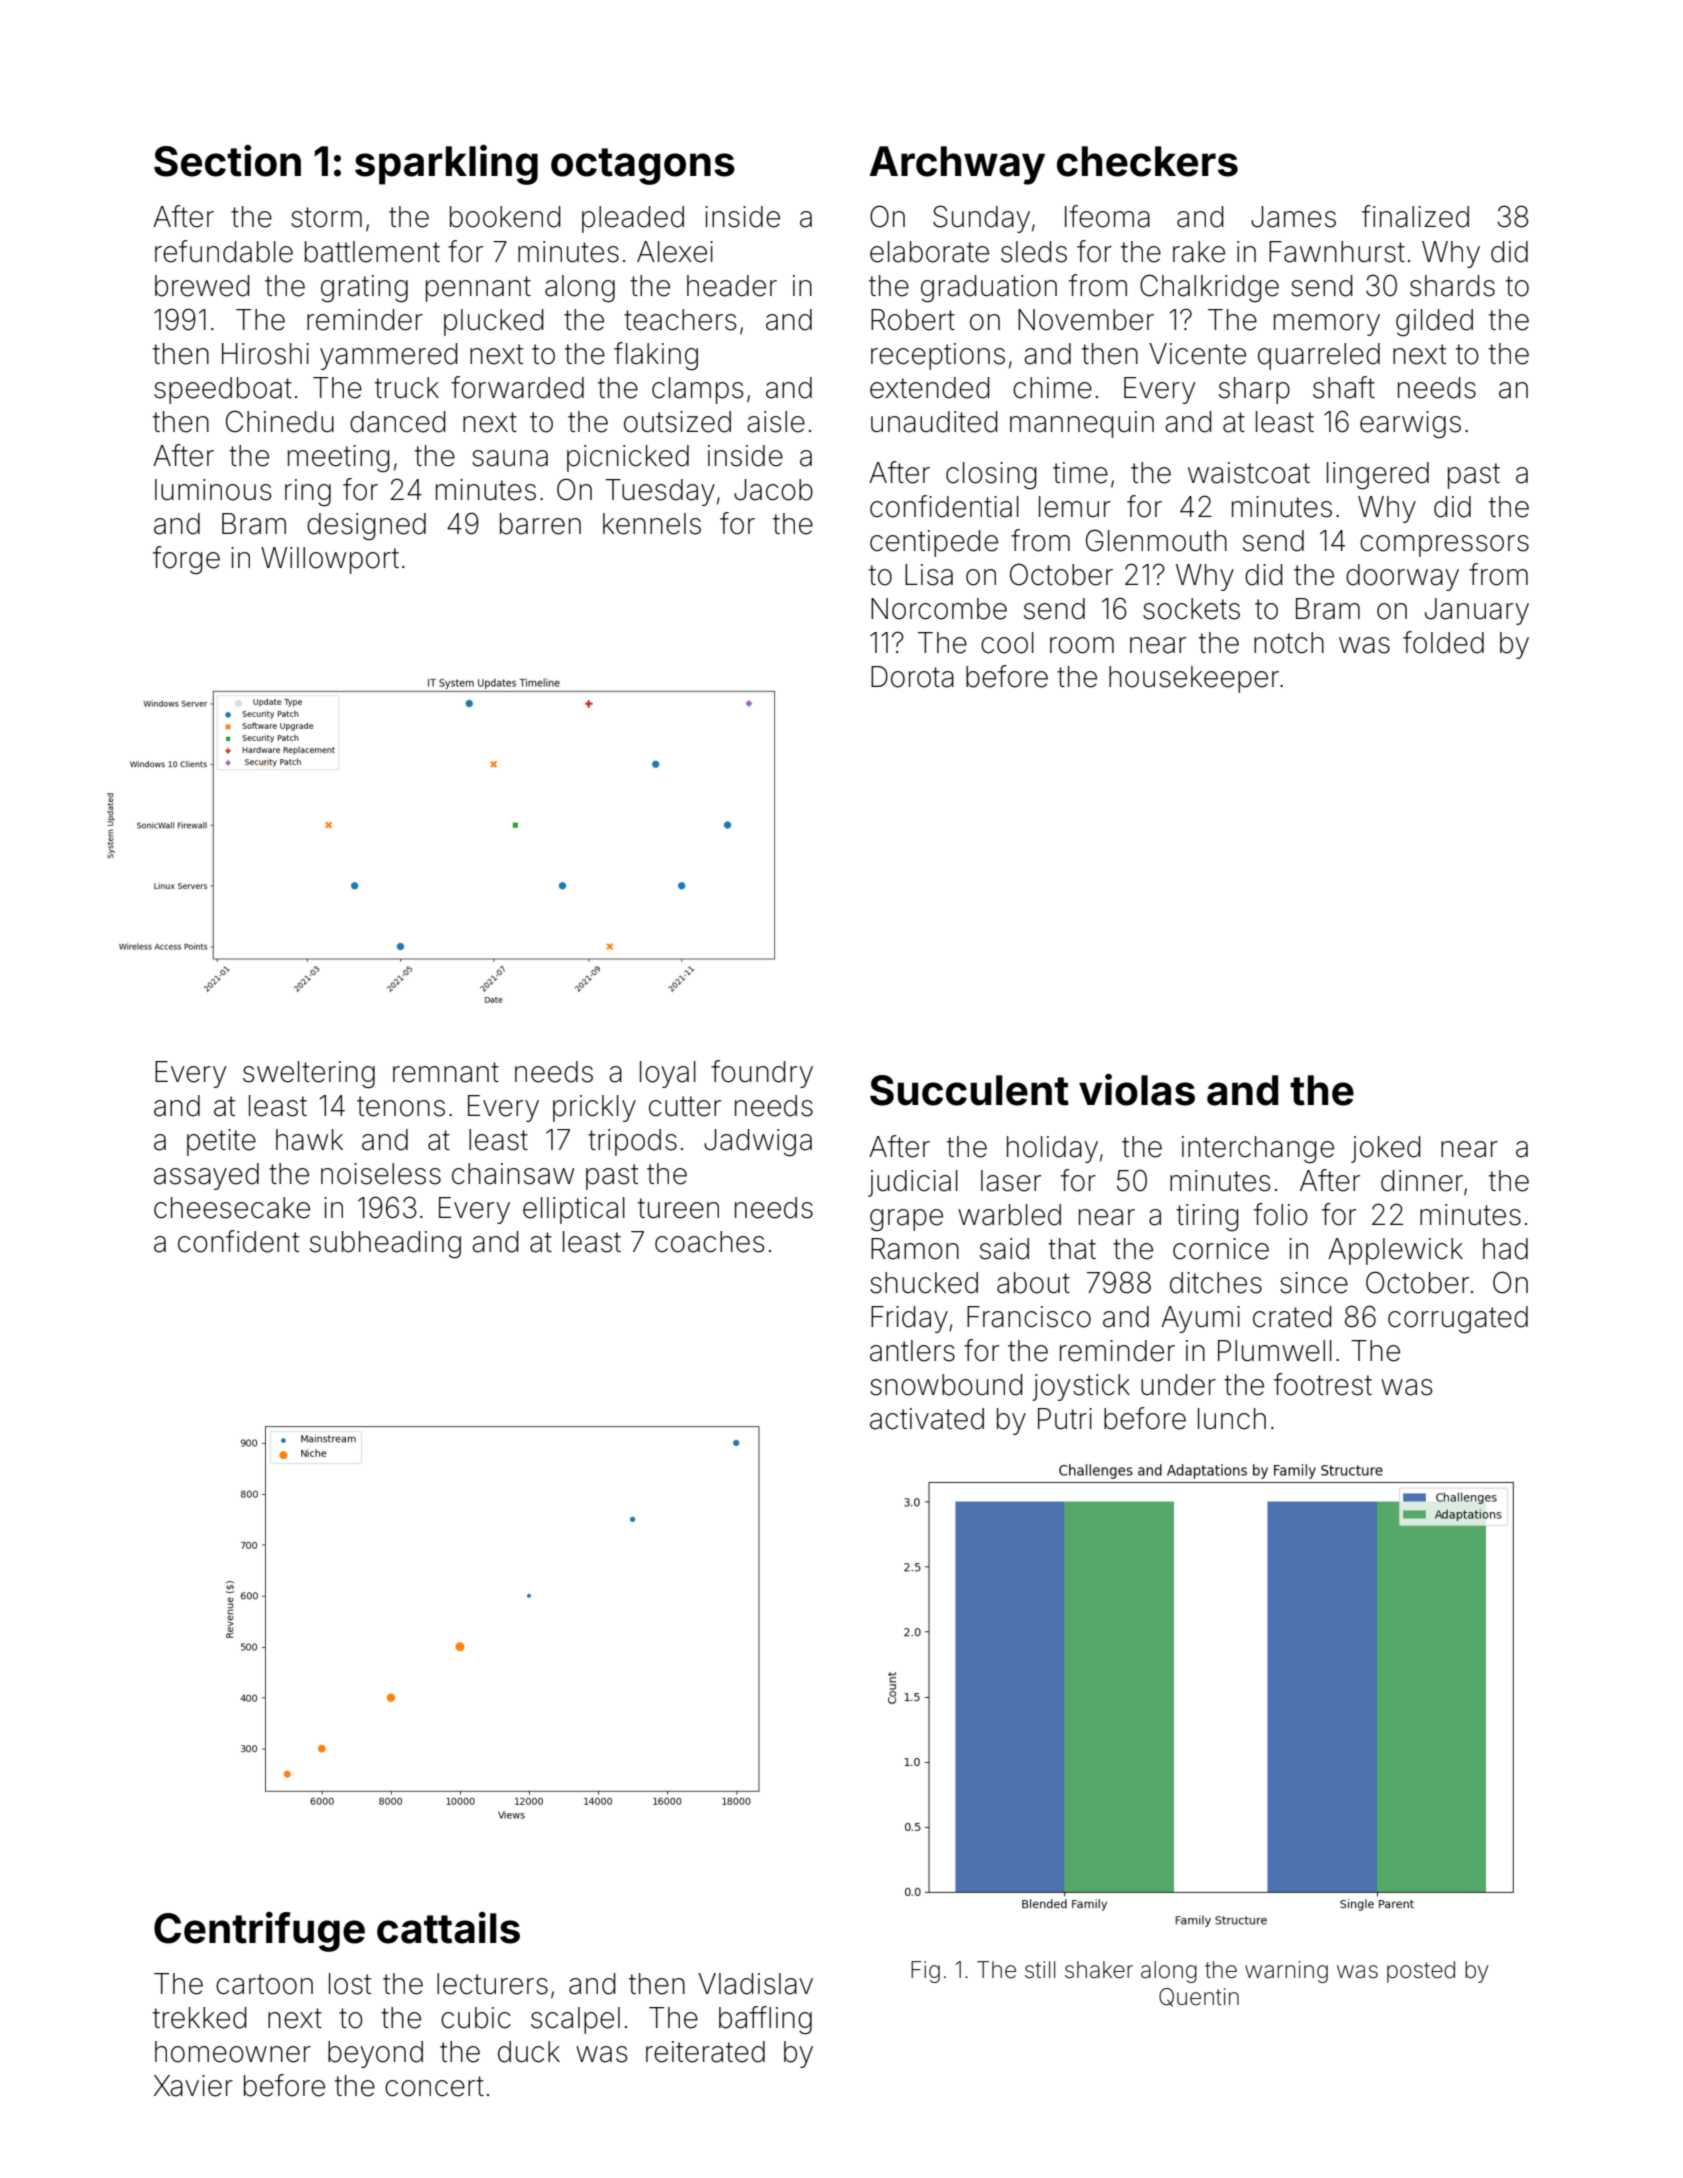 The height and width of the screenshot is (2178, 1683). I want to click on homeowner, so click(233, 2052).
